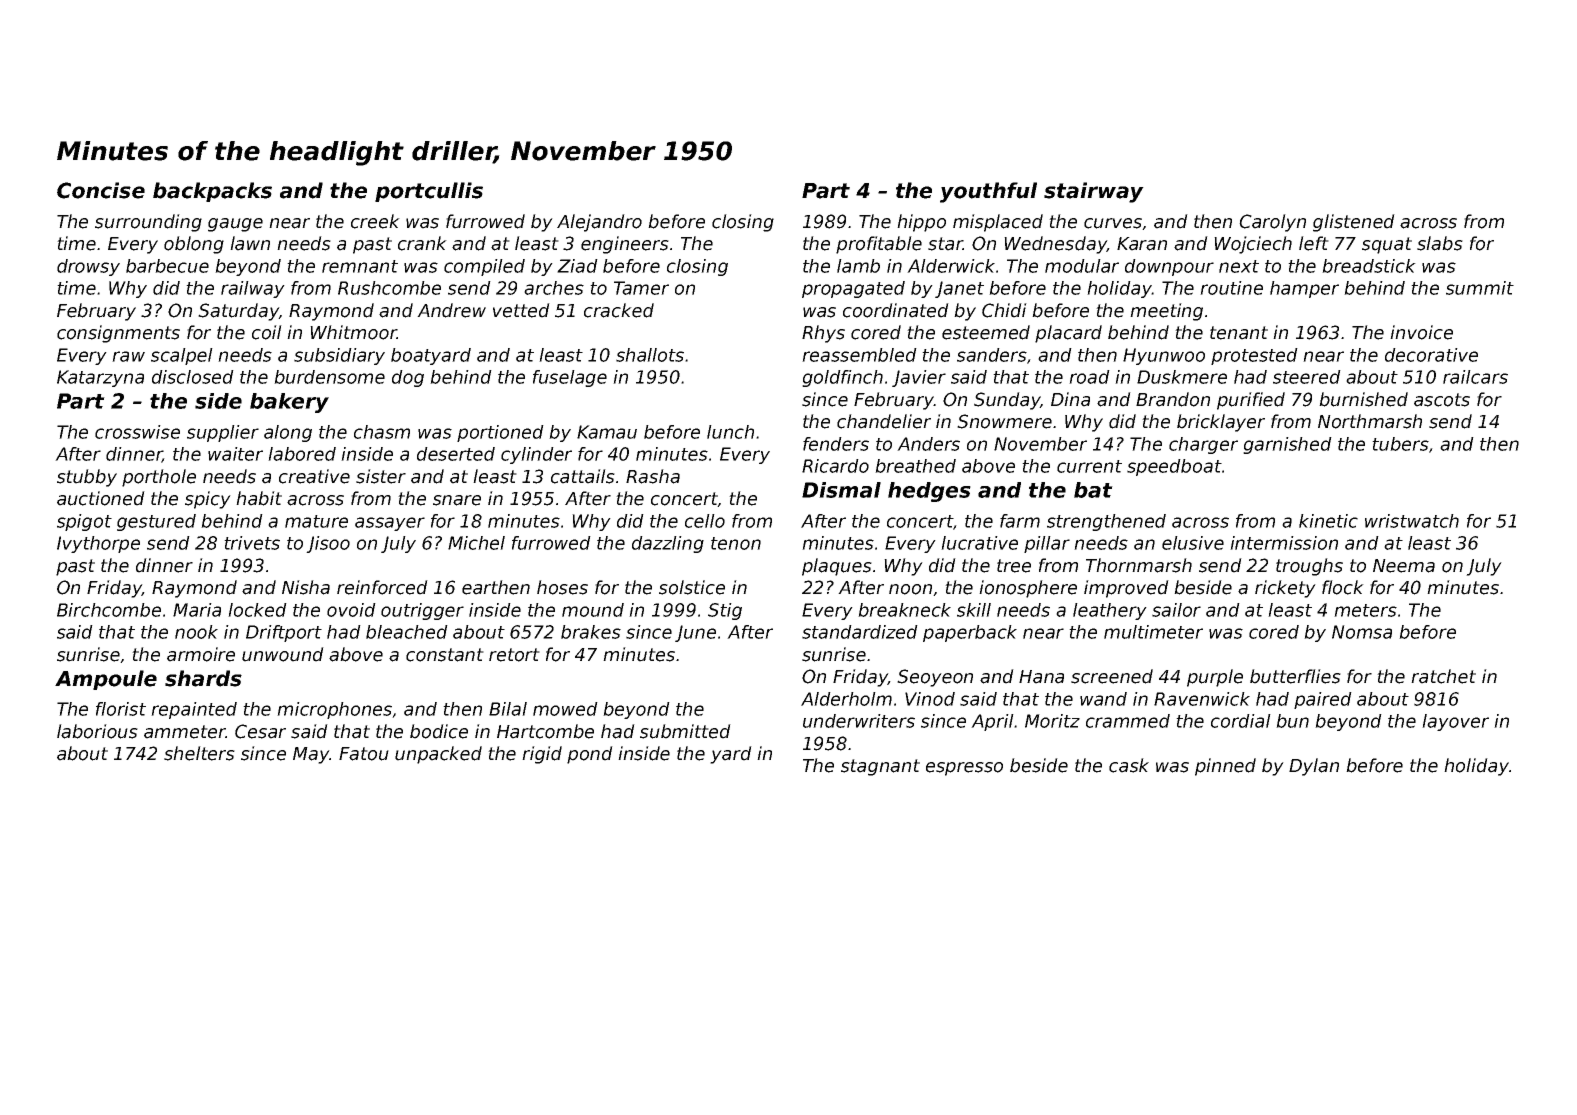 This screenshot has width=1577, height=1115. I want to click on sailor, so click(1176, 610).
